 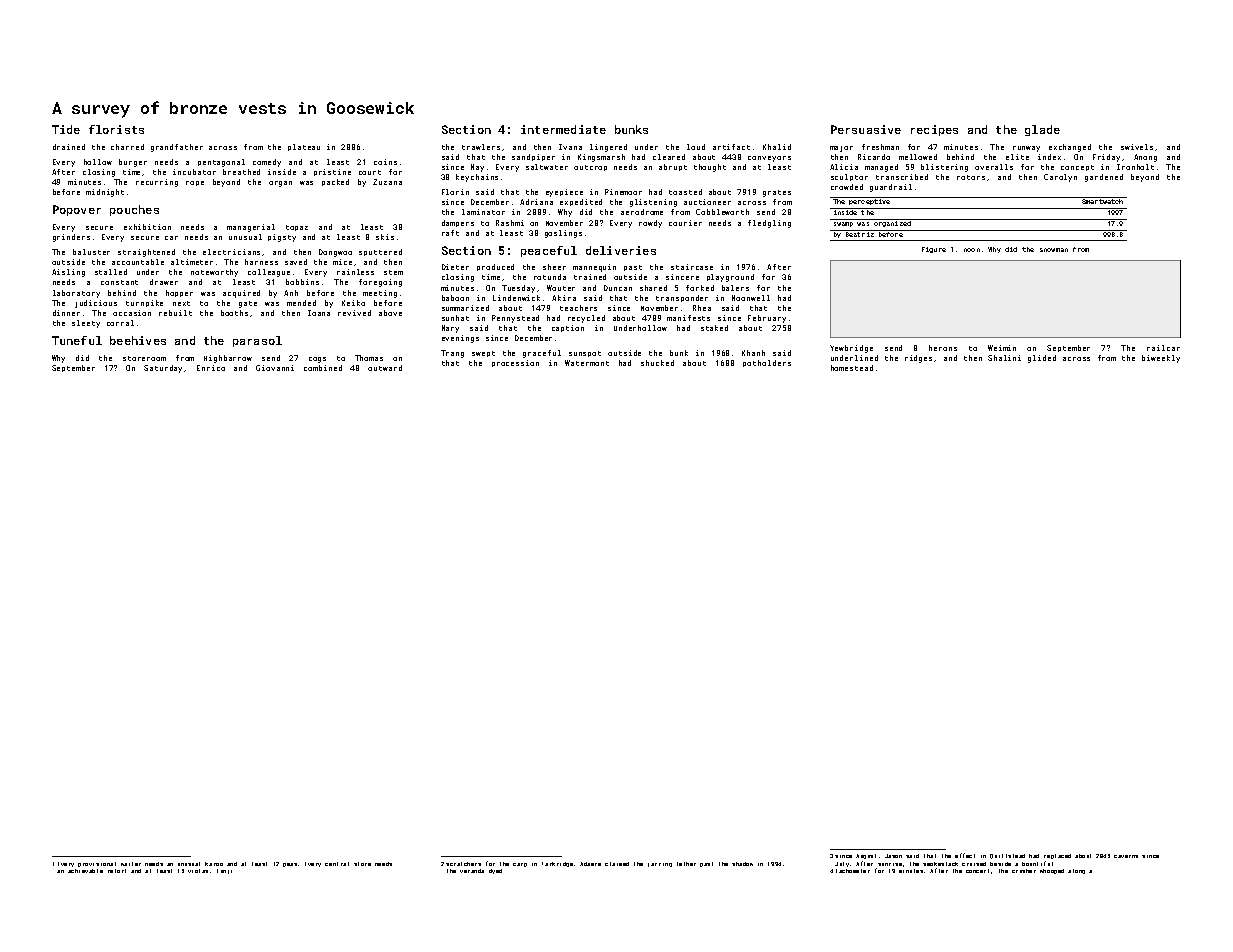 I want to click on shucked, so click(x=657, y=363).
